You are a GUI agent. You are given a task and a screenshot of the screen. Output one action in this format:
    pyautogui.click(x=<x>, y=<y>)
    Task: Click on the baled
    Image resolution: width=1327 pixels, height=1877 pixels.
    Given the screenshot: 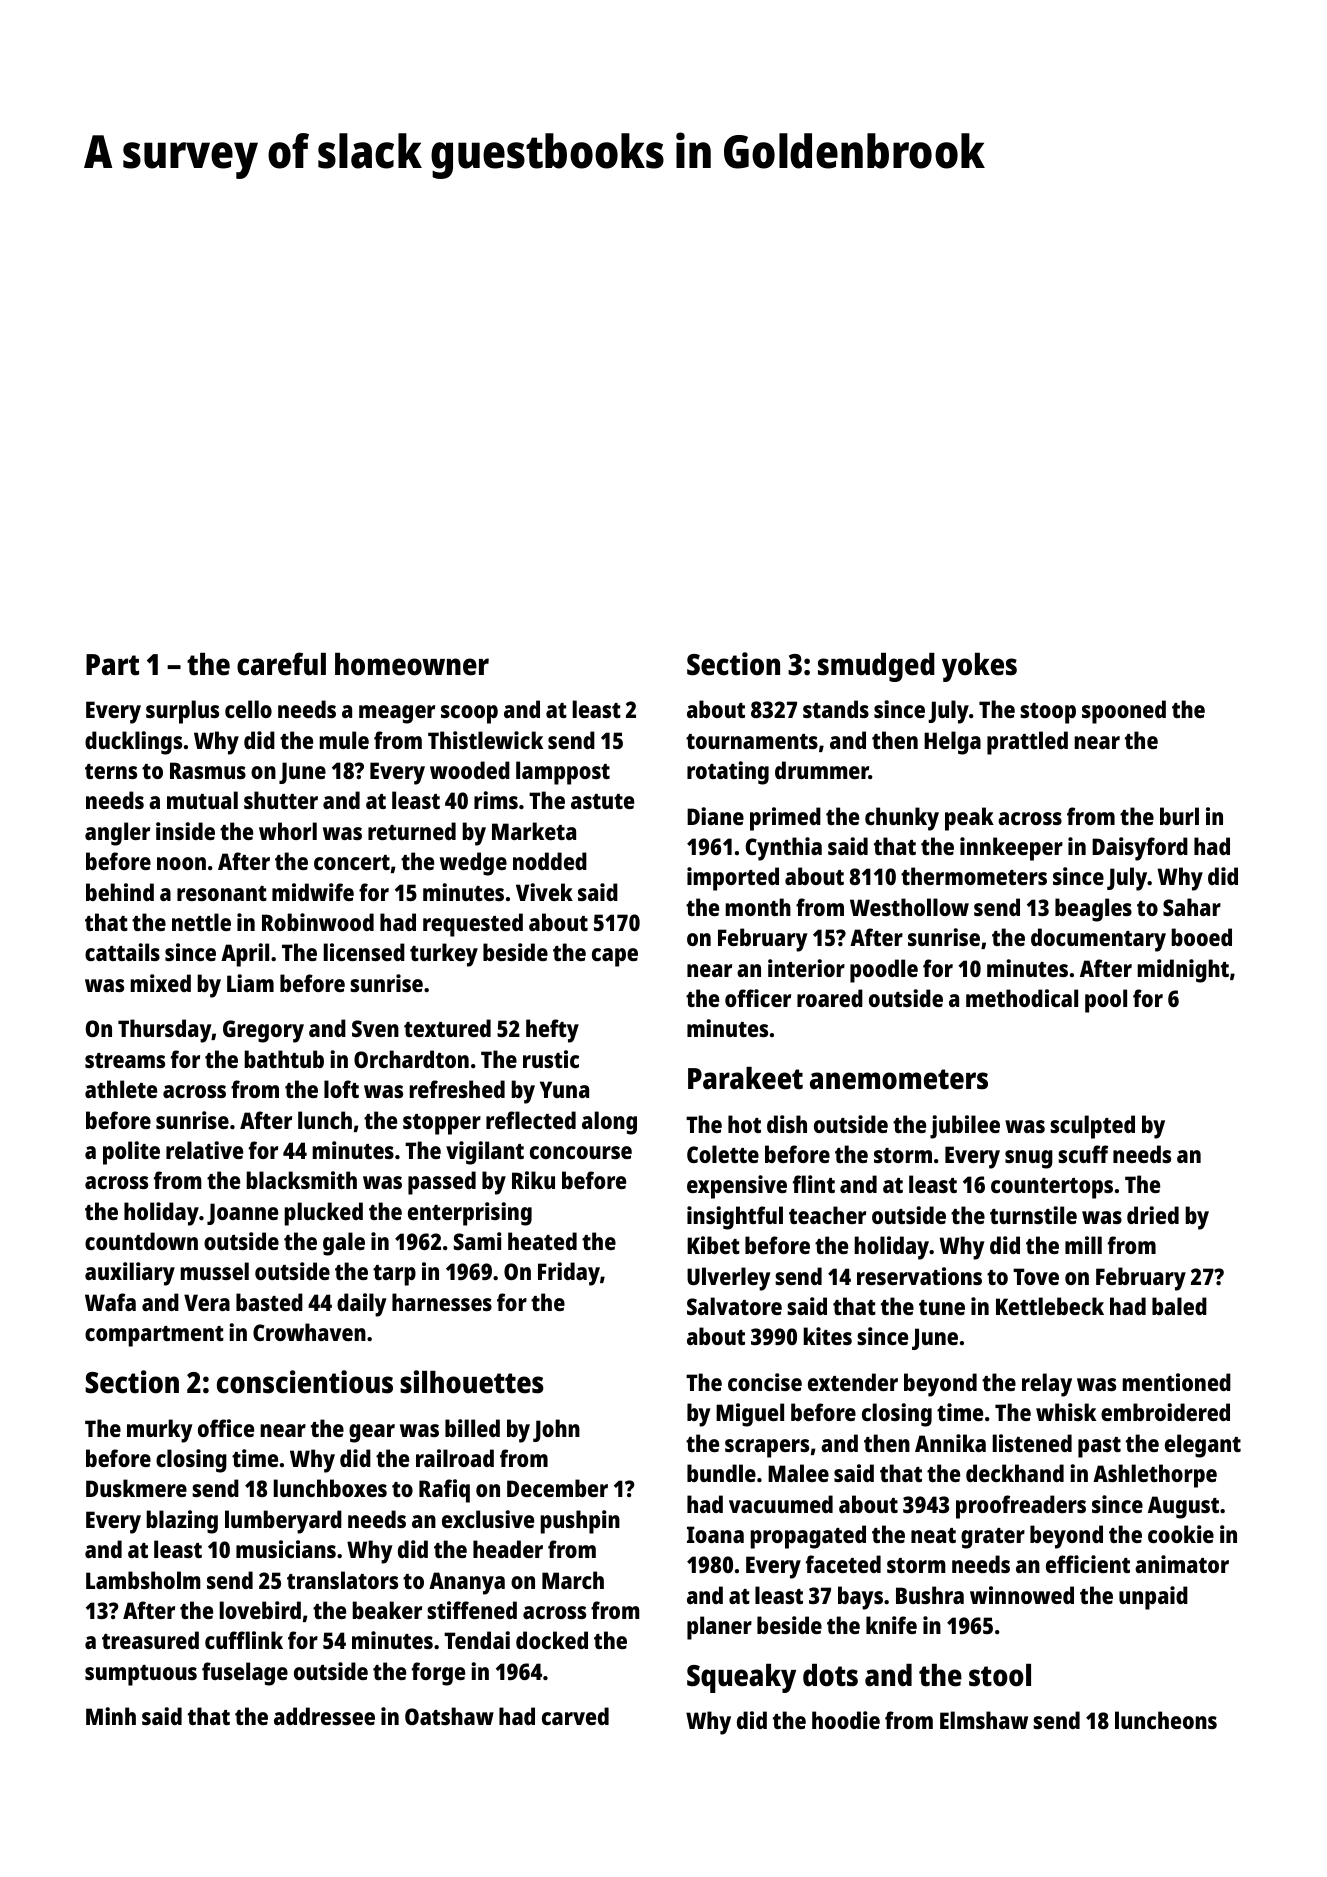 What is the action you would take?
    pyautogui.click(x=1179, y=1306)
